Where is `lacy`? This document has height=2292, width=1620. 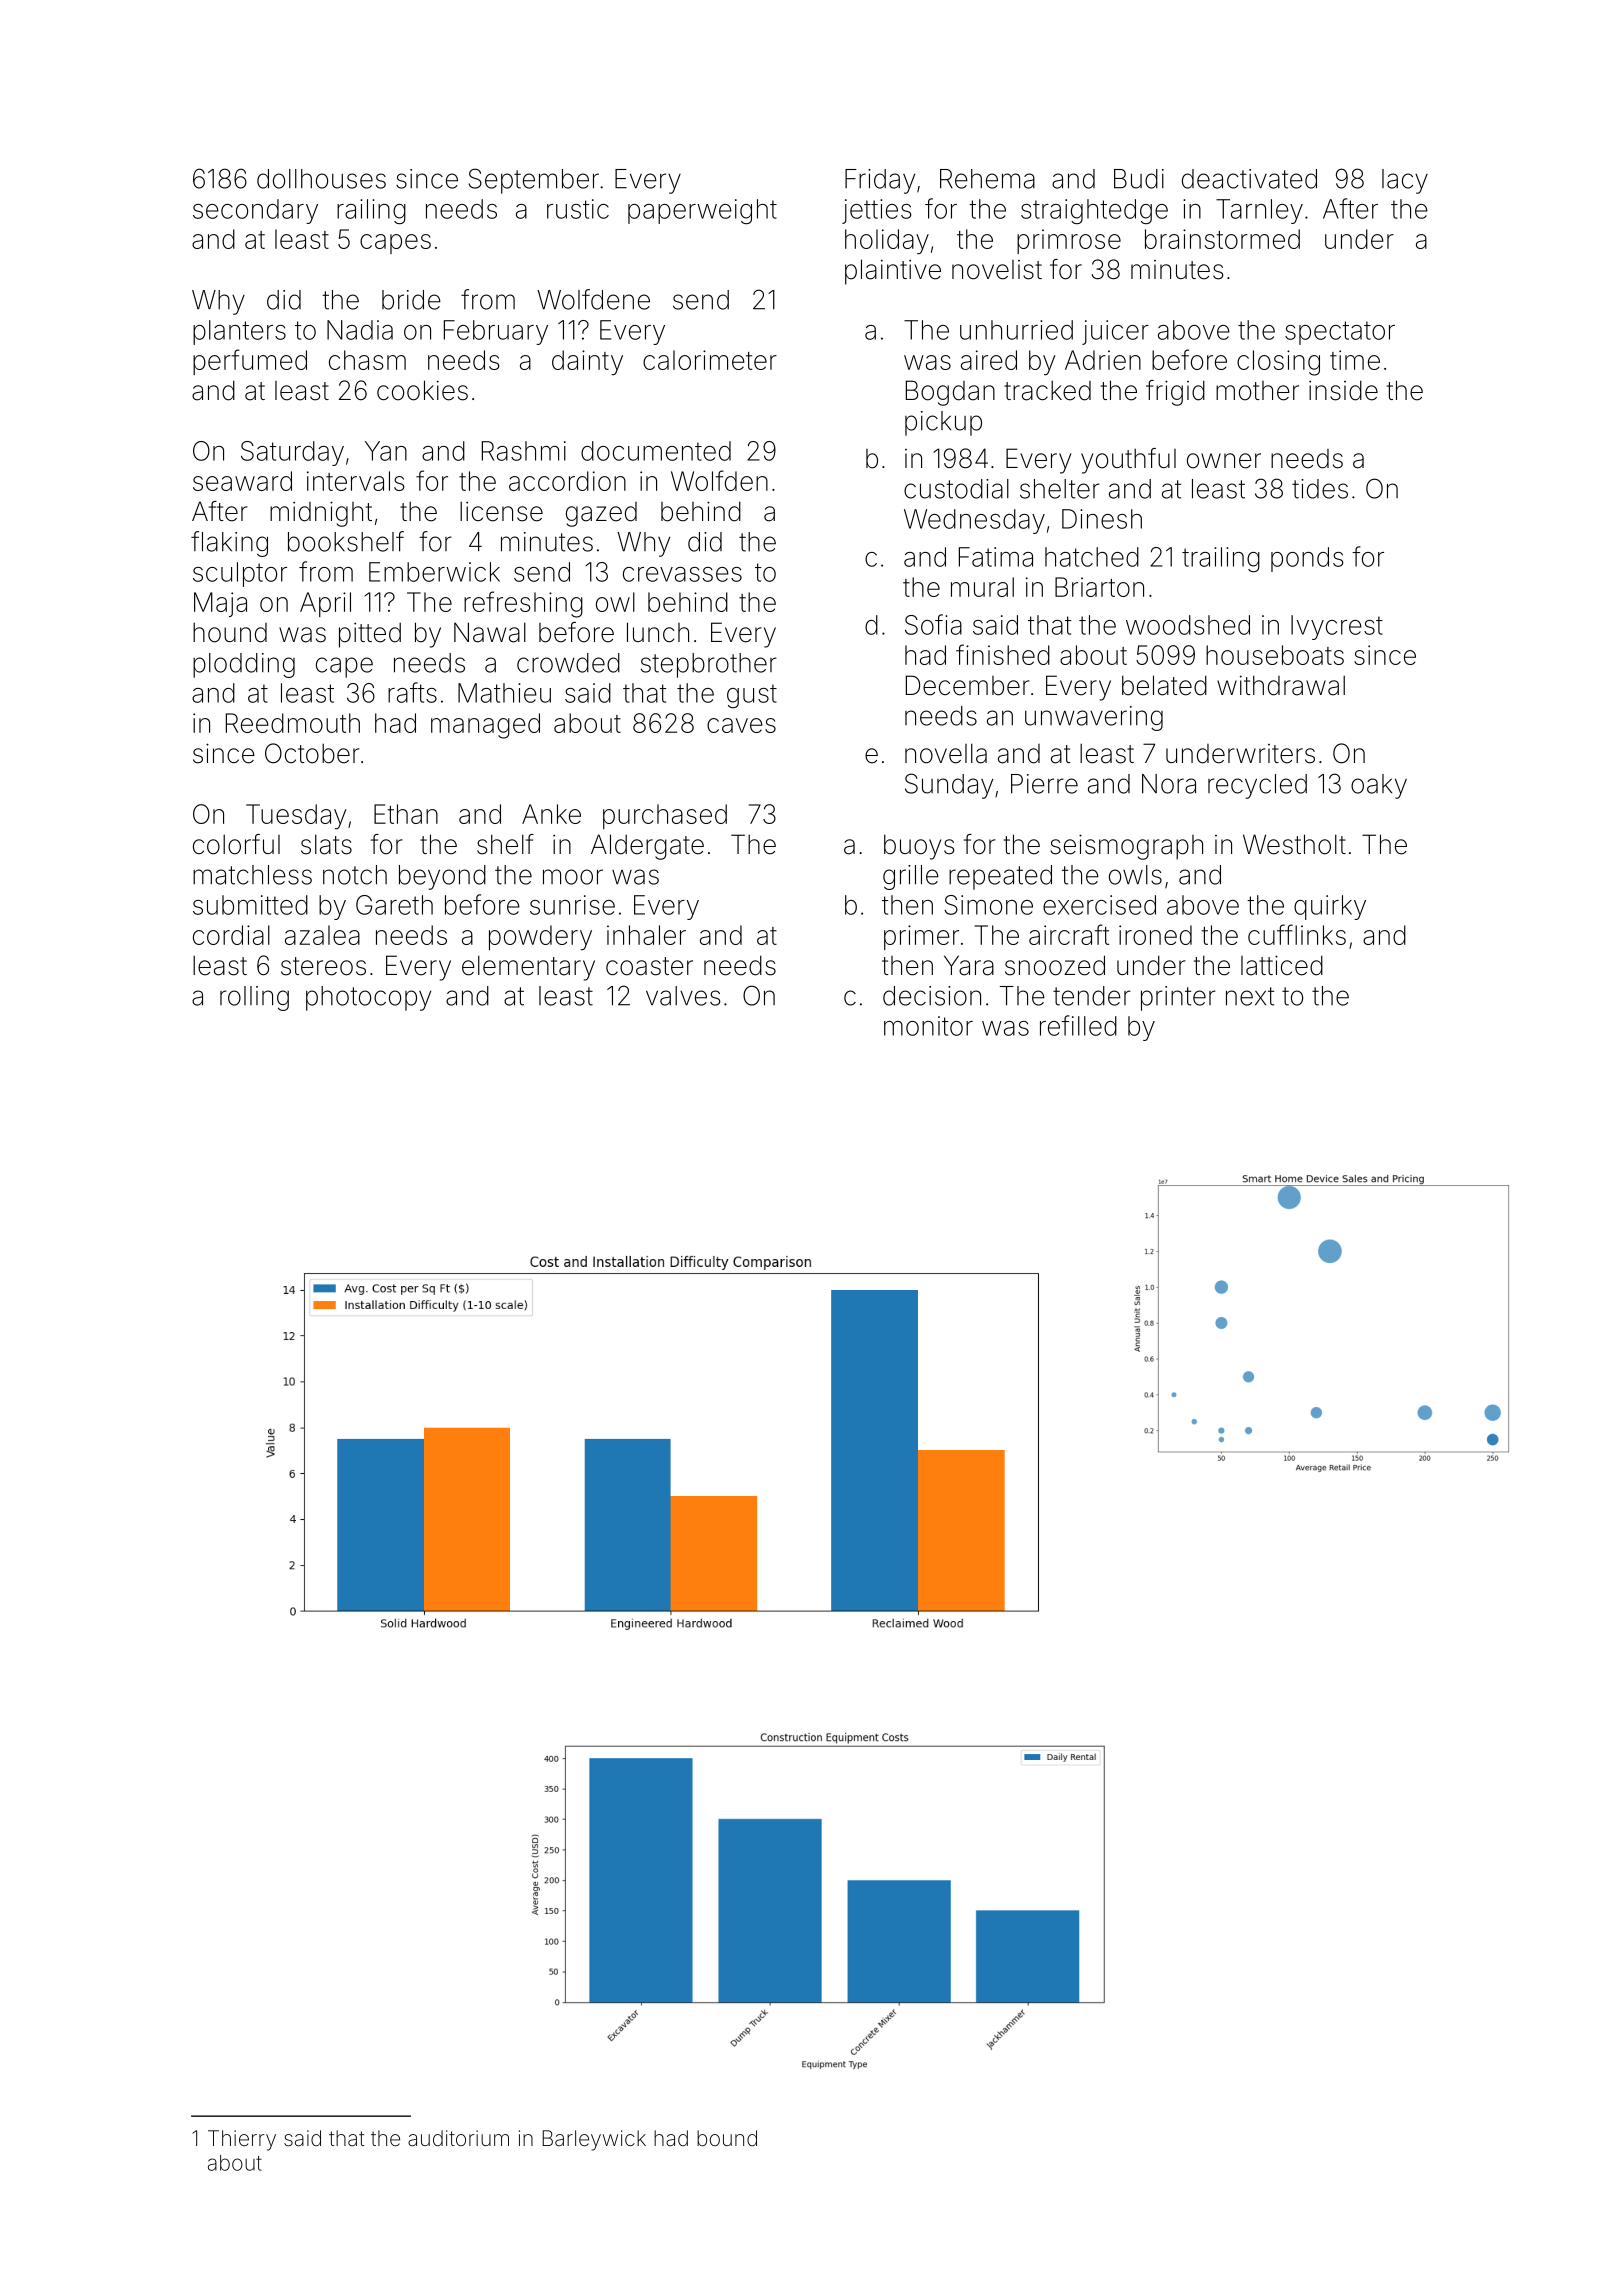
lacy is located at coordinates (1405, 181).
